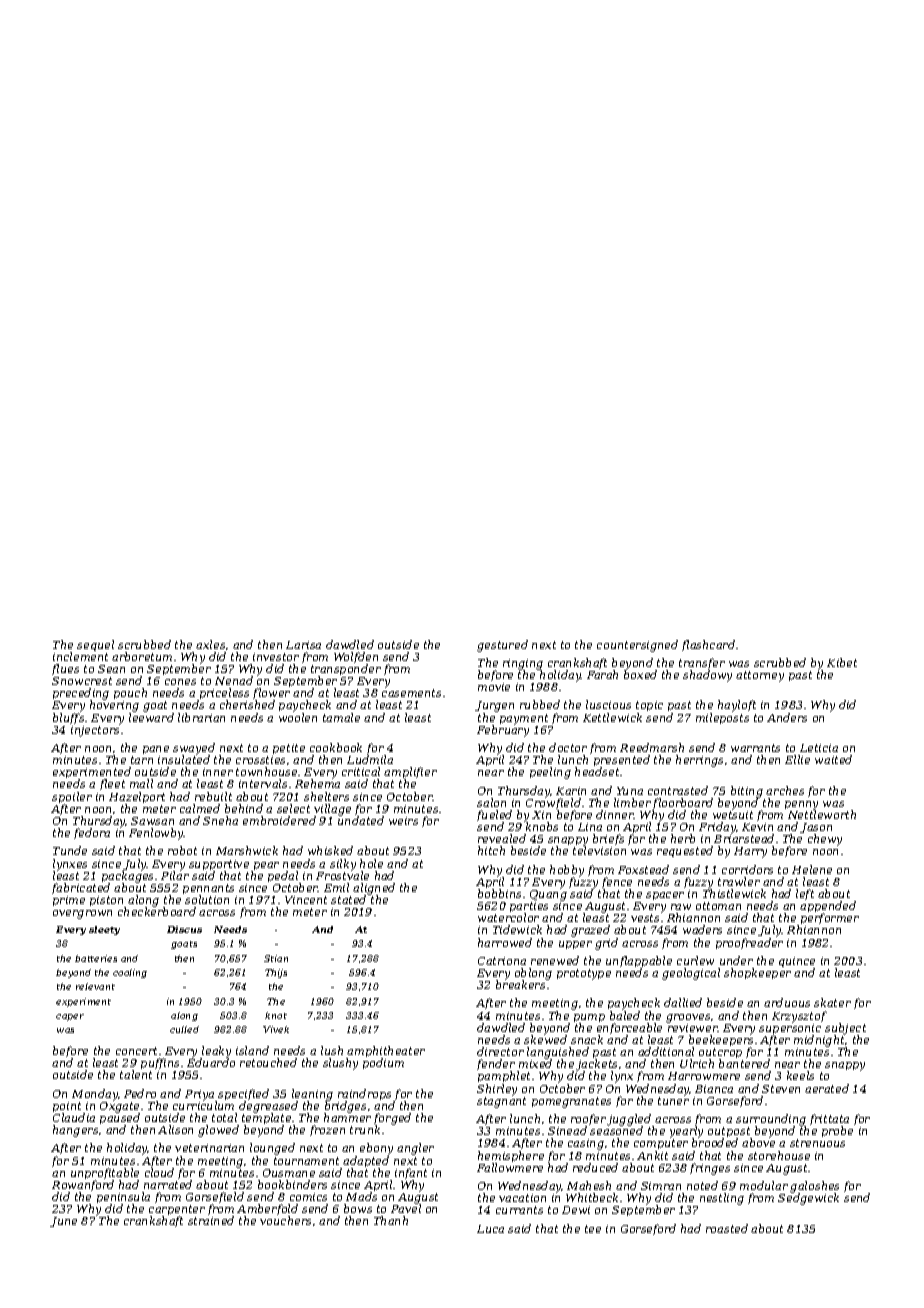 The width and height of the document is (924, 1308). I want to click on cherished, so click(247, 705).
